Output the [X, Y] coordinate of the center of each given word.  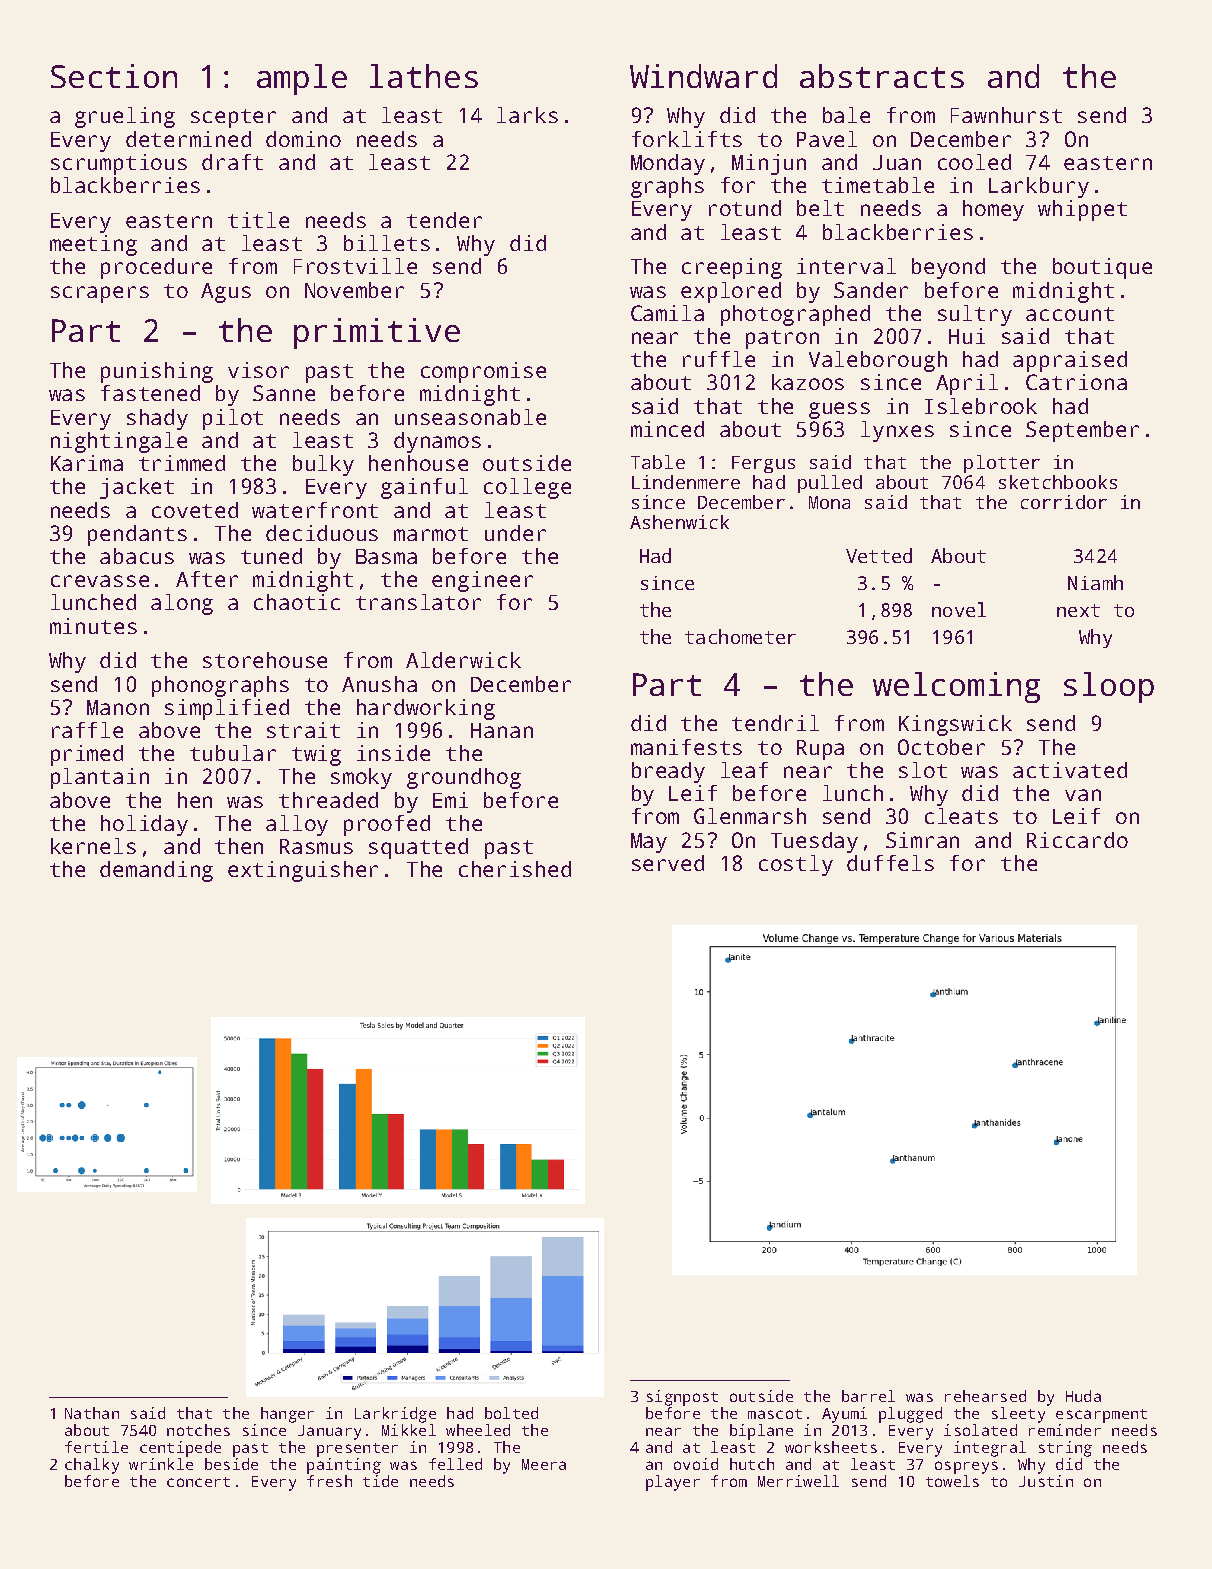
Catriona [1076, 382]
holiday [144, 825]
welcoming [956, 687]
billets [387, 243]
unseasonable [470, 417]
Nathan [92, 1413]
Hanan [502, 730]
